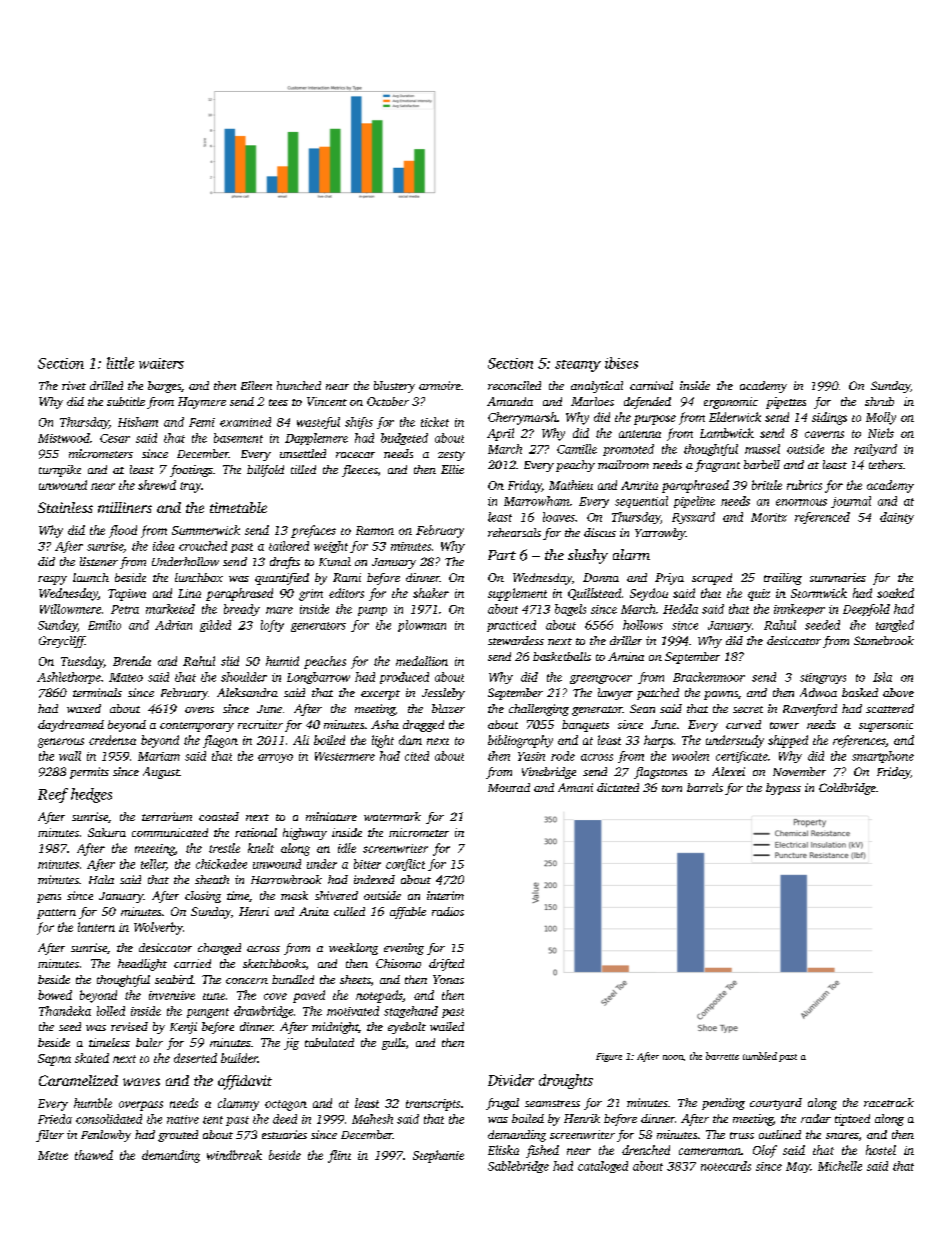  What do you see at coordinates (53, 1155) in the document?
I see `Mette` at bounding box center [53, 1155].
